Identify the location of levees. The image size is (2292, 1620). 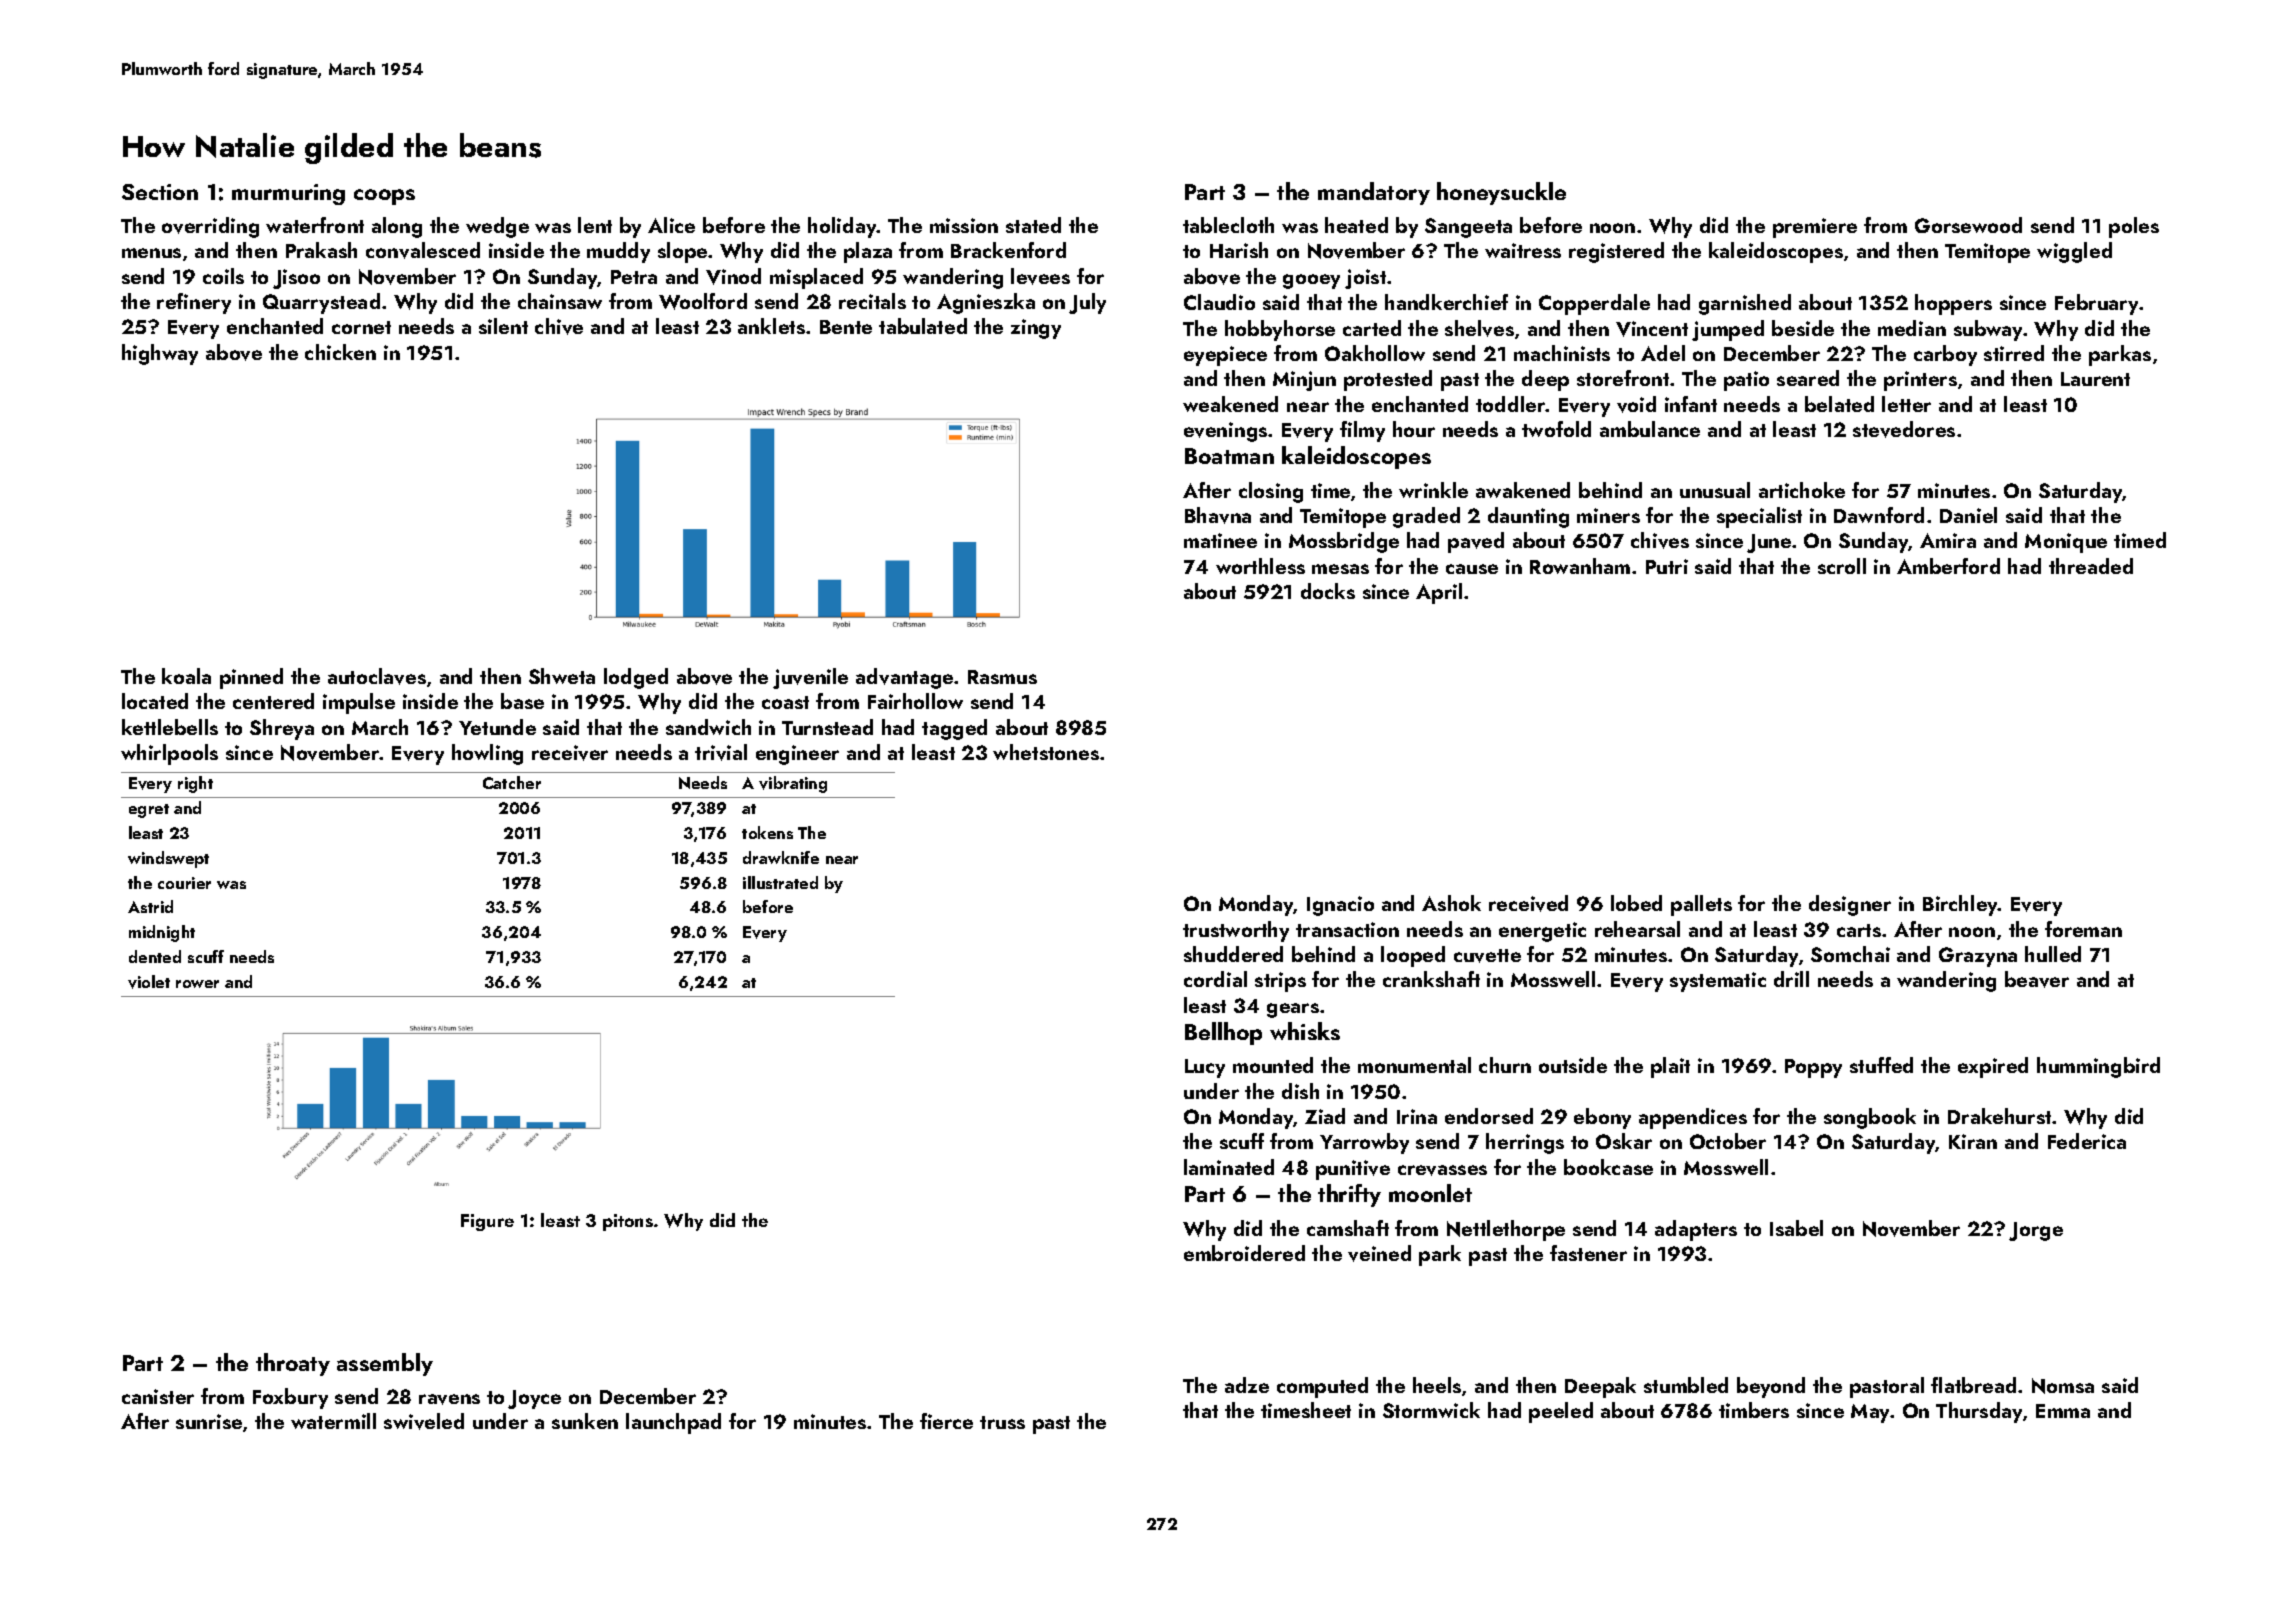
(1040, 276).
